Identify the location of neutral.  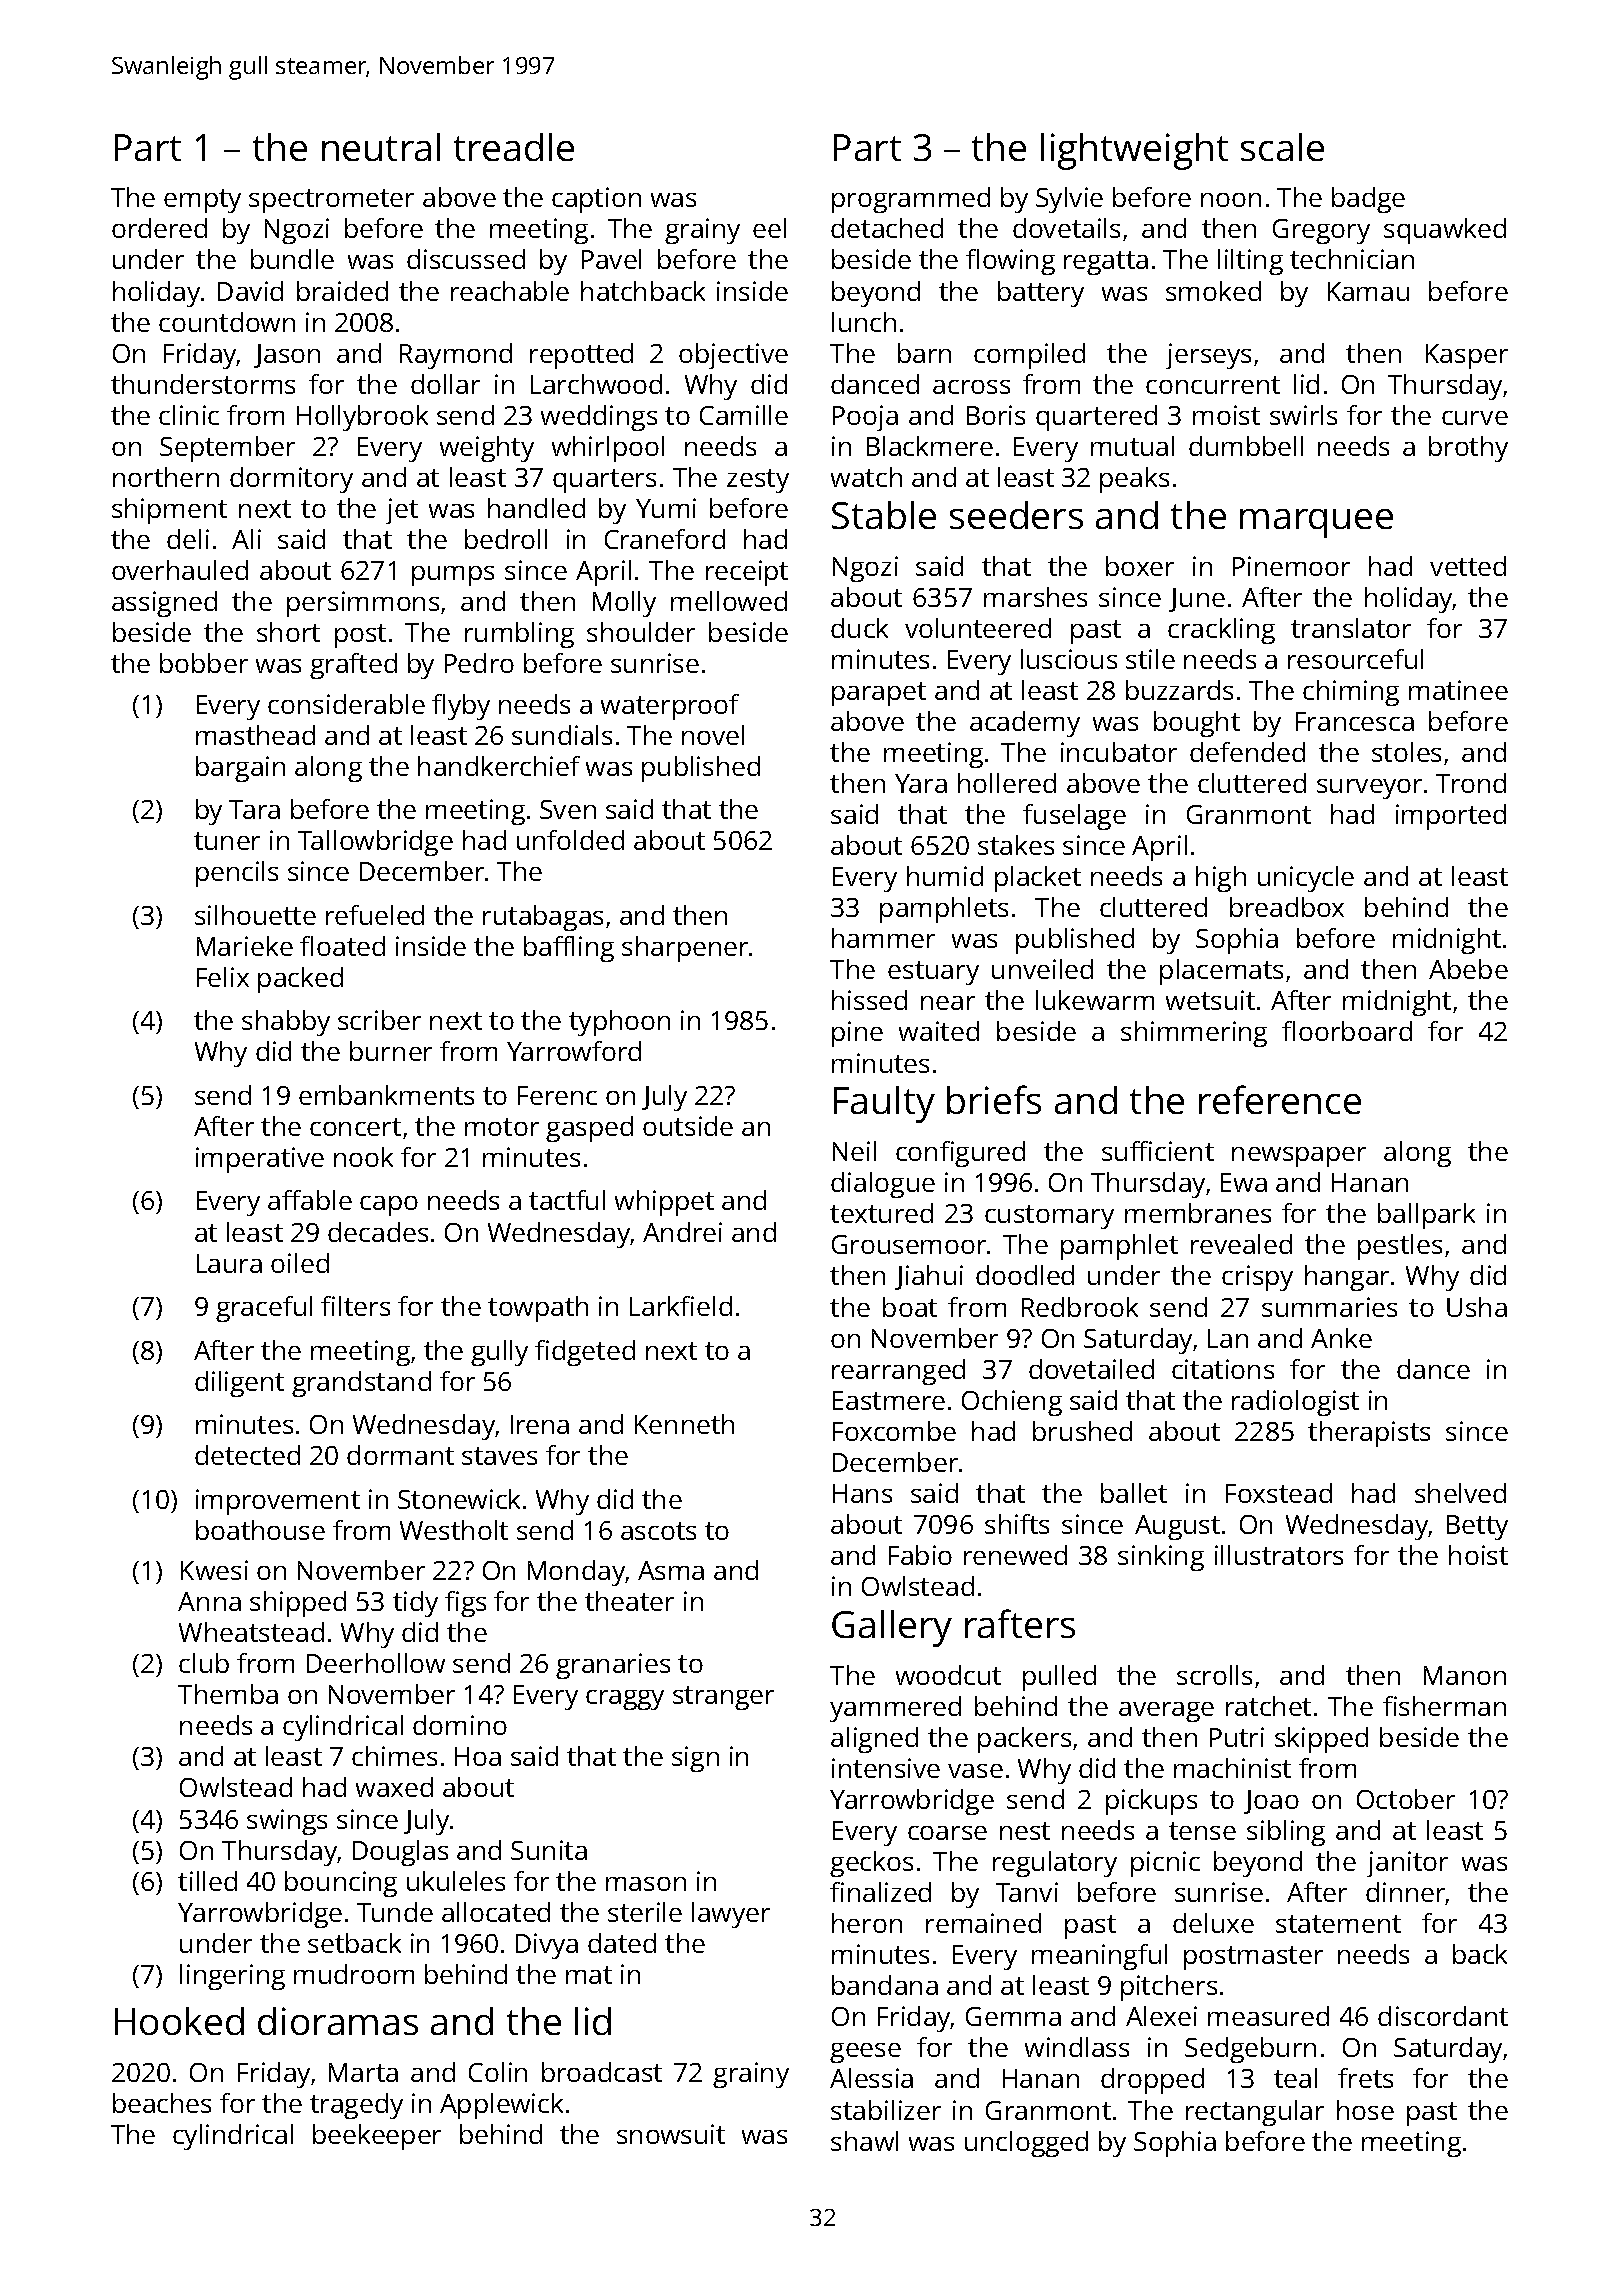
(381, 147).
